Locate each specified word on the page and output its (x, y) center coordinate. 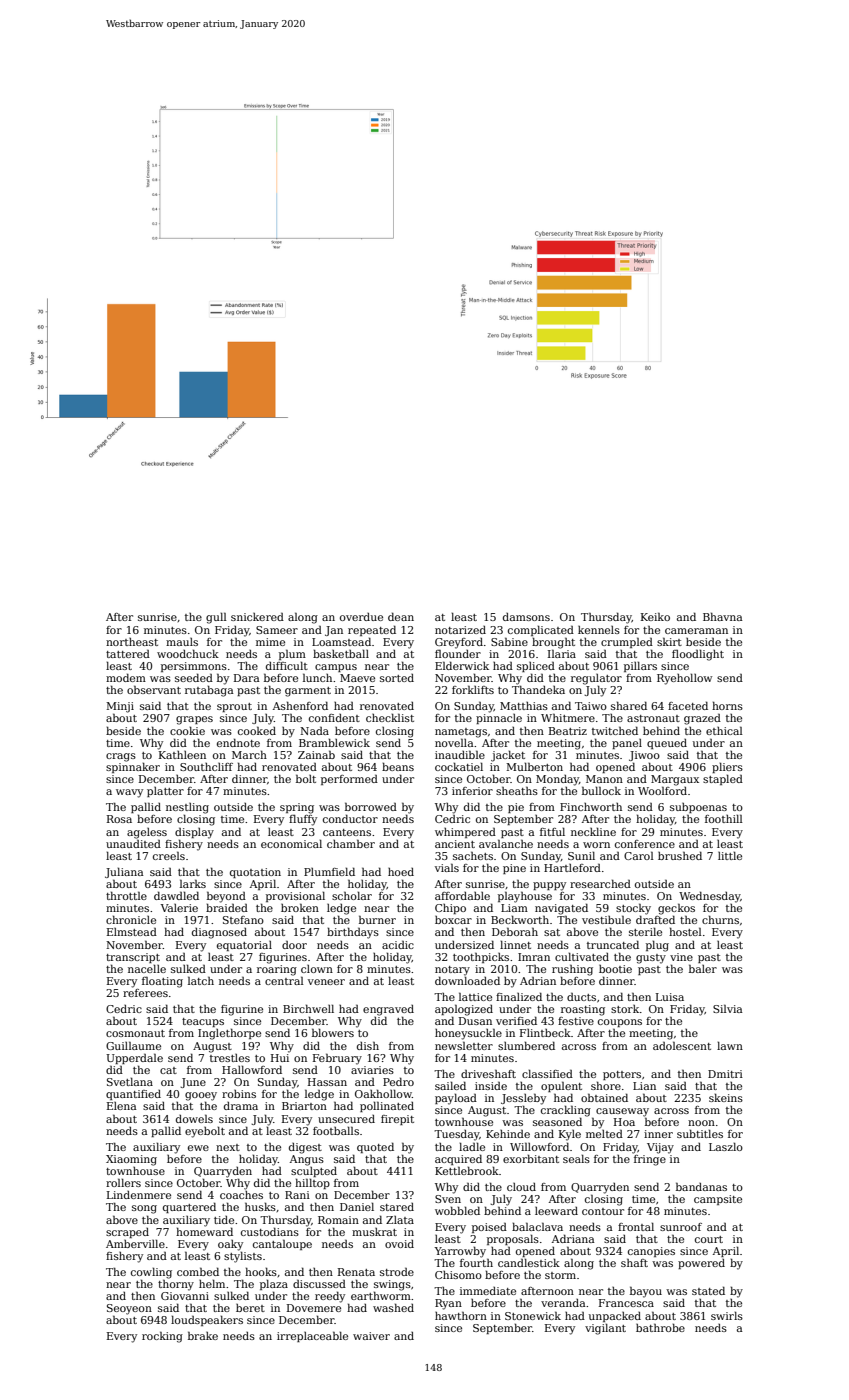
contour (603, 1211)
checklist (390, 717)
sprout (234, 707)
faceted (688, 705)
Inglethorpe (229, 1034)
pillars (640, 666)
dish (368, 1045)
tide (224, 1220)
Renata (356, 1272)
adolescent (682, 1045)
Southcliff (206, 767)
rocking (162, 1337)
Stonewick (533, 1315)
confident (334, 718)
